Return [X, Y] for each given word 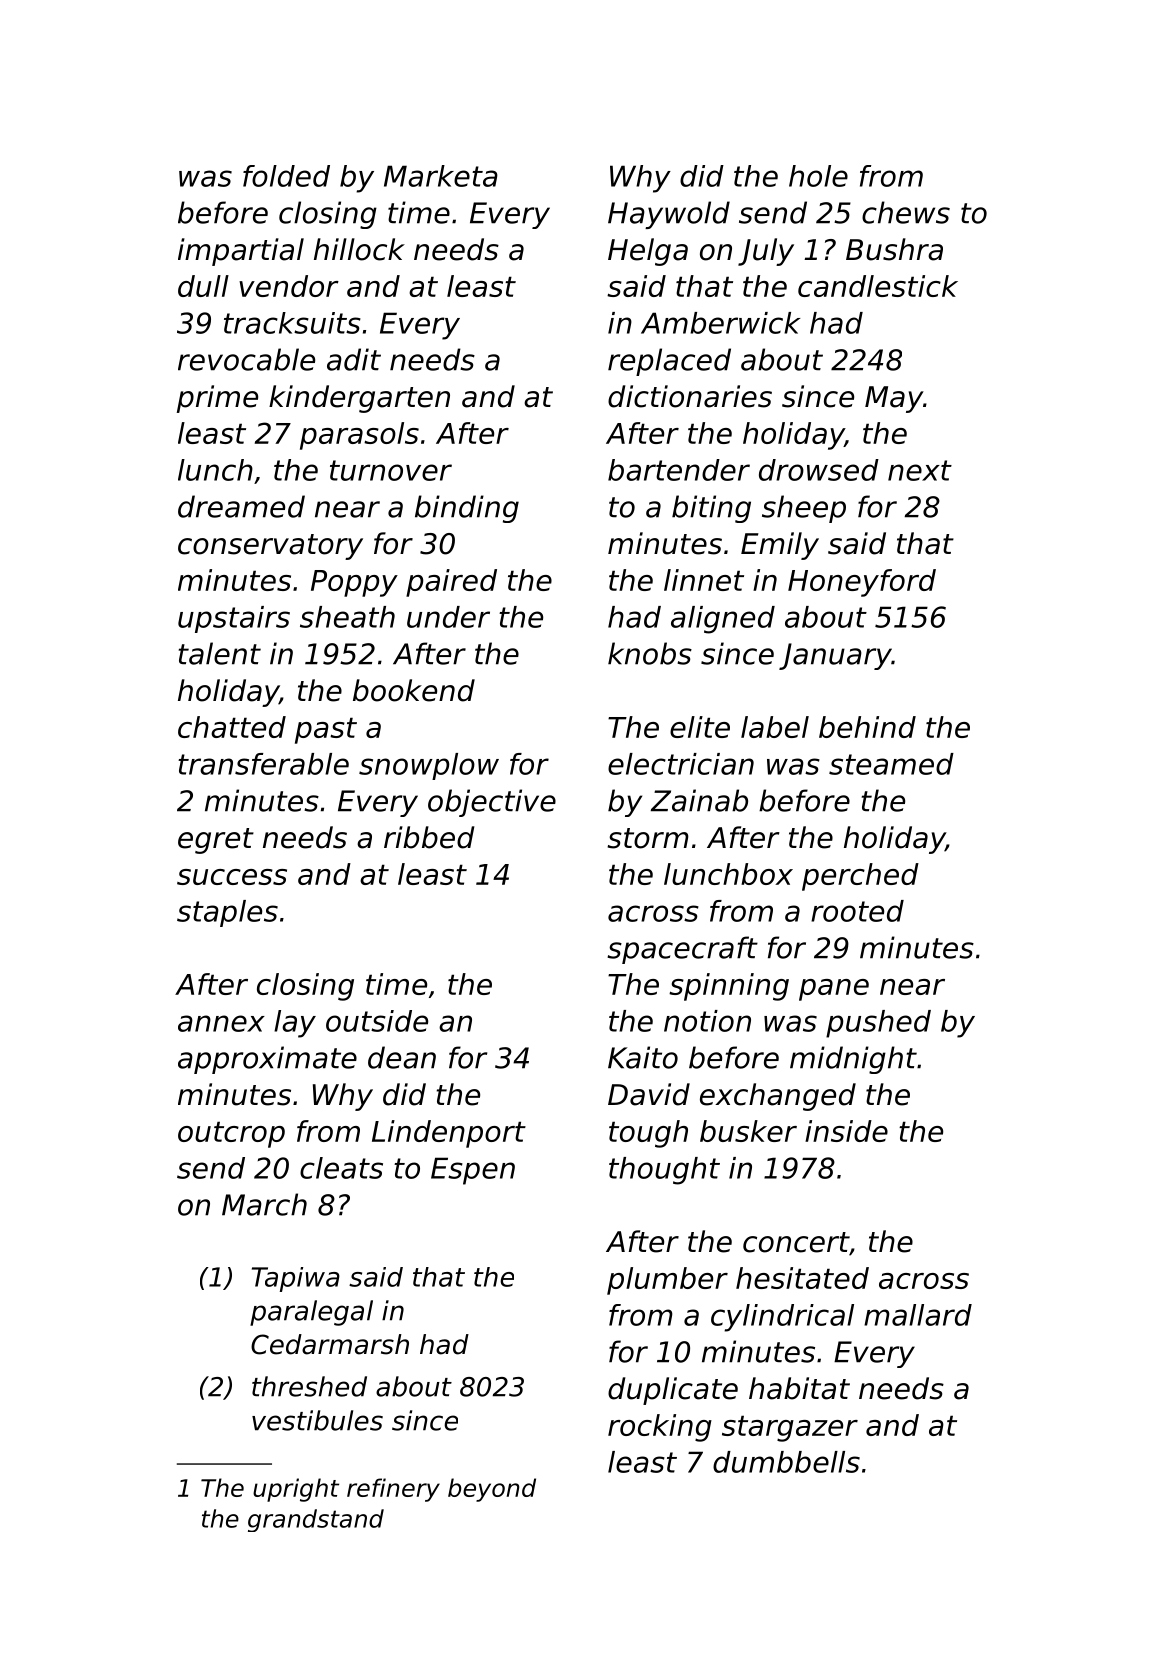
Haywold [669, 215]
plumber [667, 1281]
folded [286, 176]
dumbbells [786, 1462]
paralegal [311, 1313]
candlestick [878, 286]
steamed [891, 764]
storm [648, 838]
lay [295, 1024]
